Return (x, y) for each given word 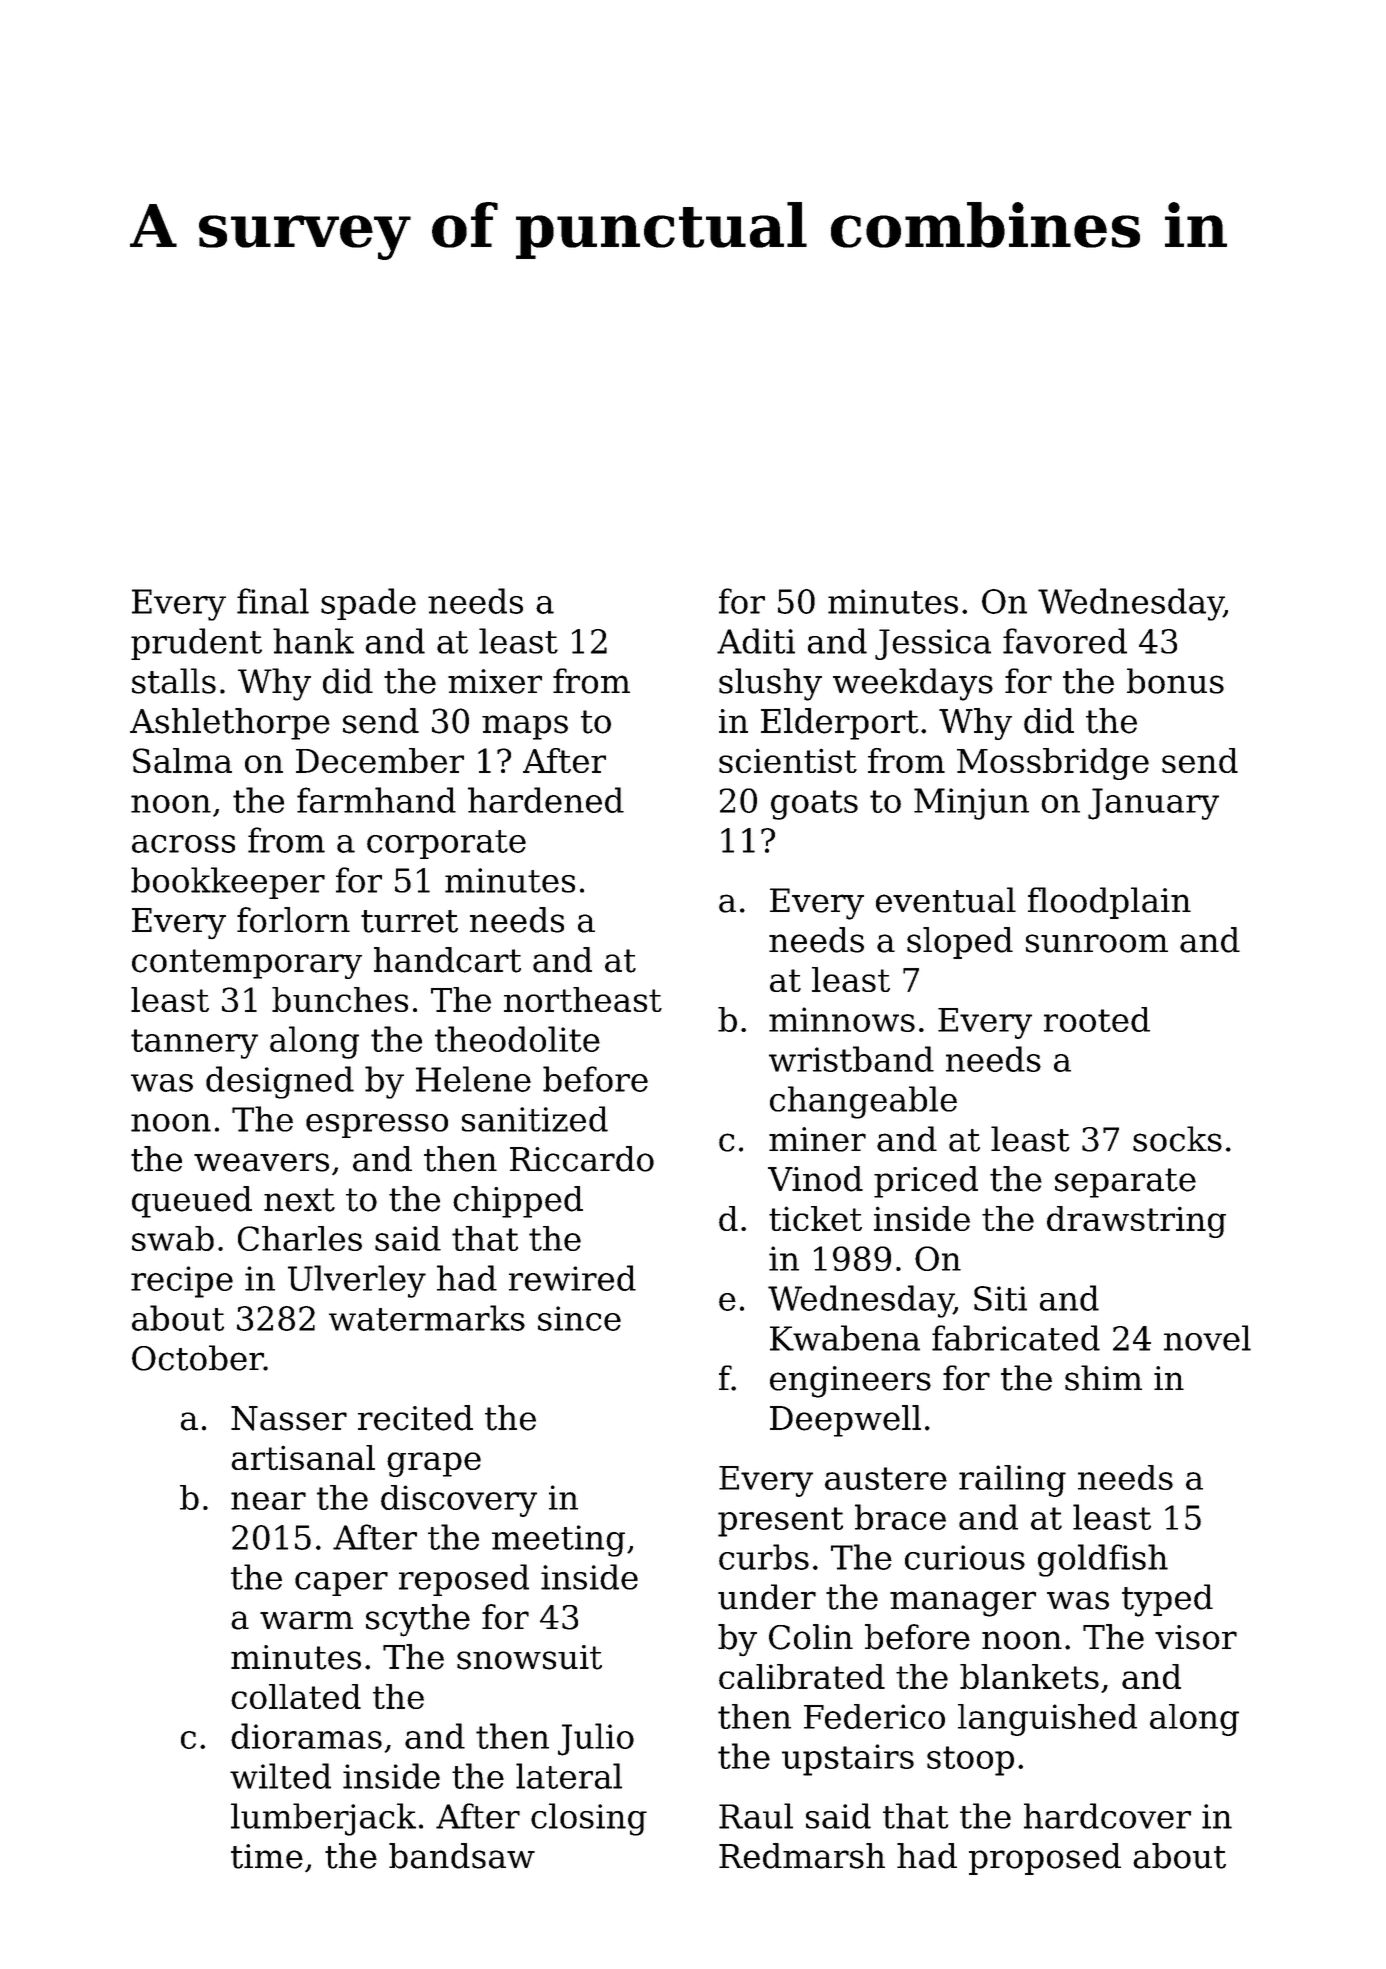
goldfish (1103, 1560)
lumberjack (323, 1819)
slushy (770, 684)
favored (1065, 641)
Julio (596, 1739)
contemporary (247, 964)
